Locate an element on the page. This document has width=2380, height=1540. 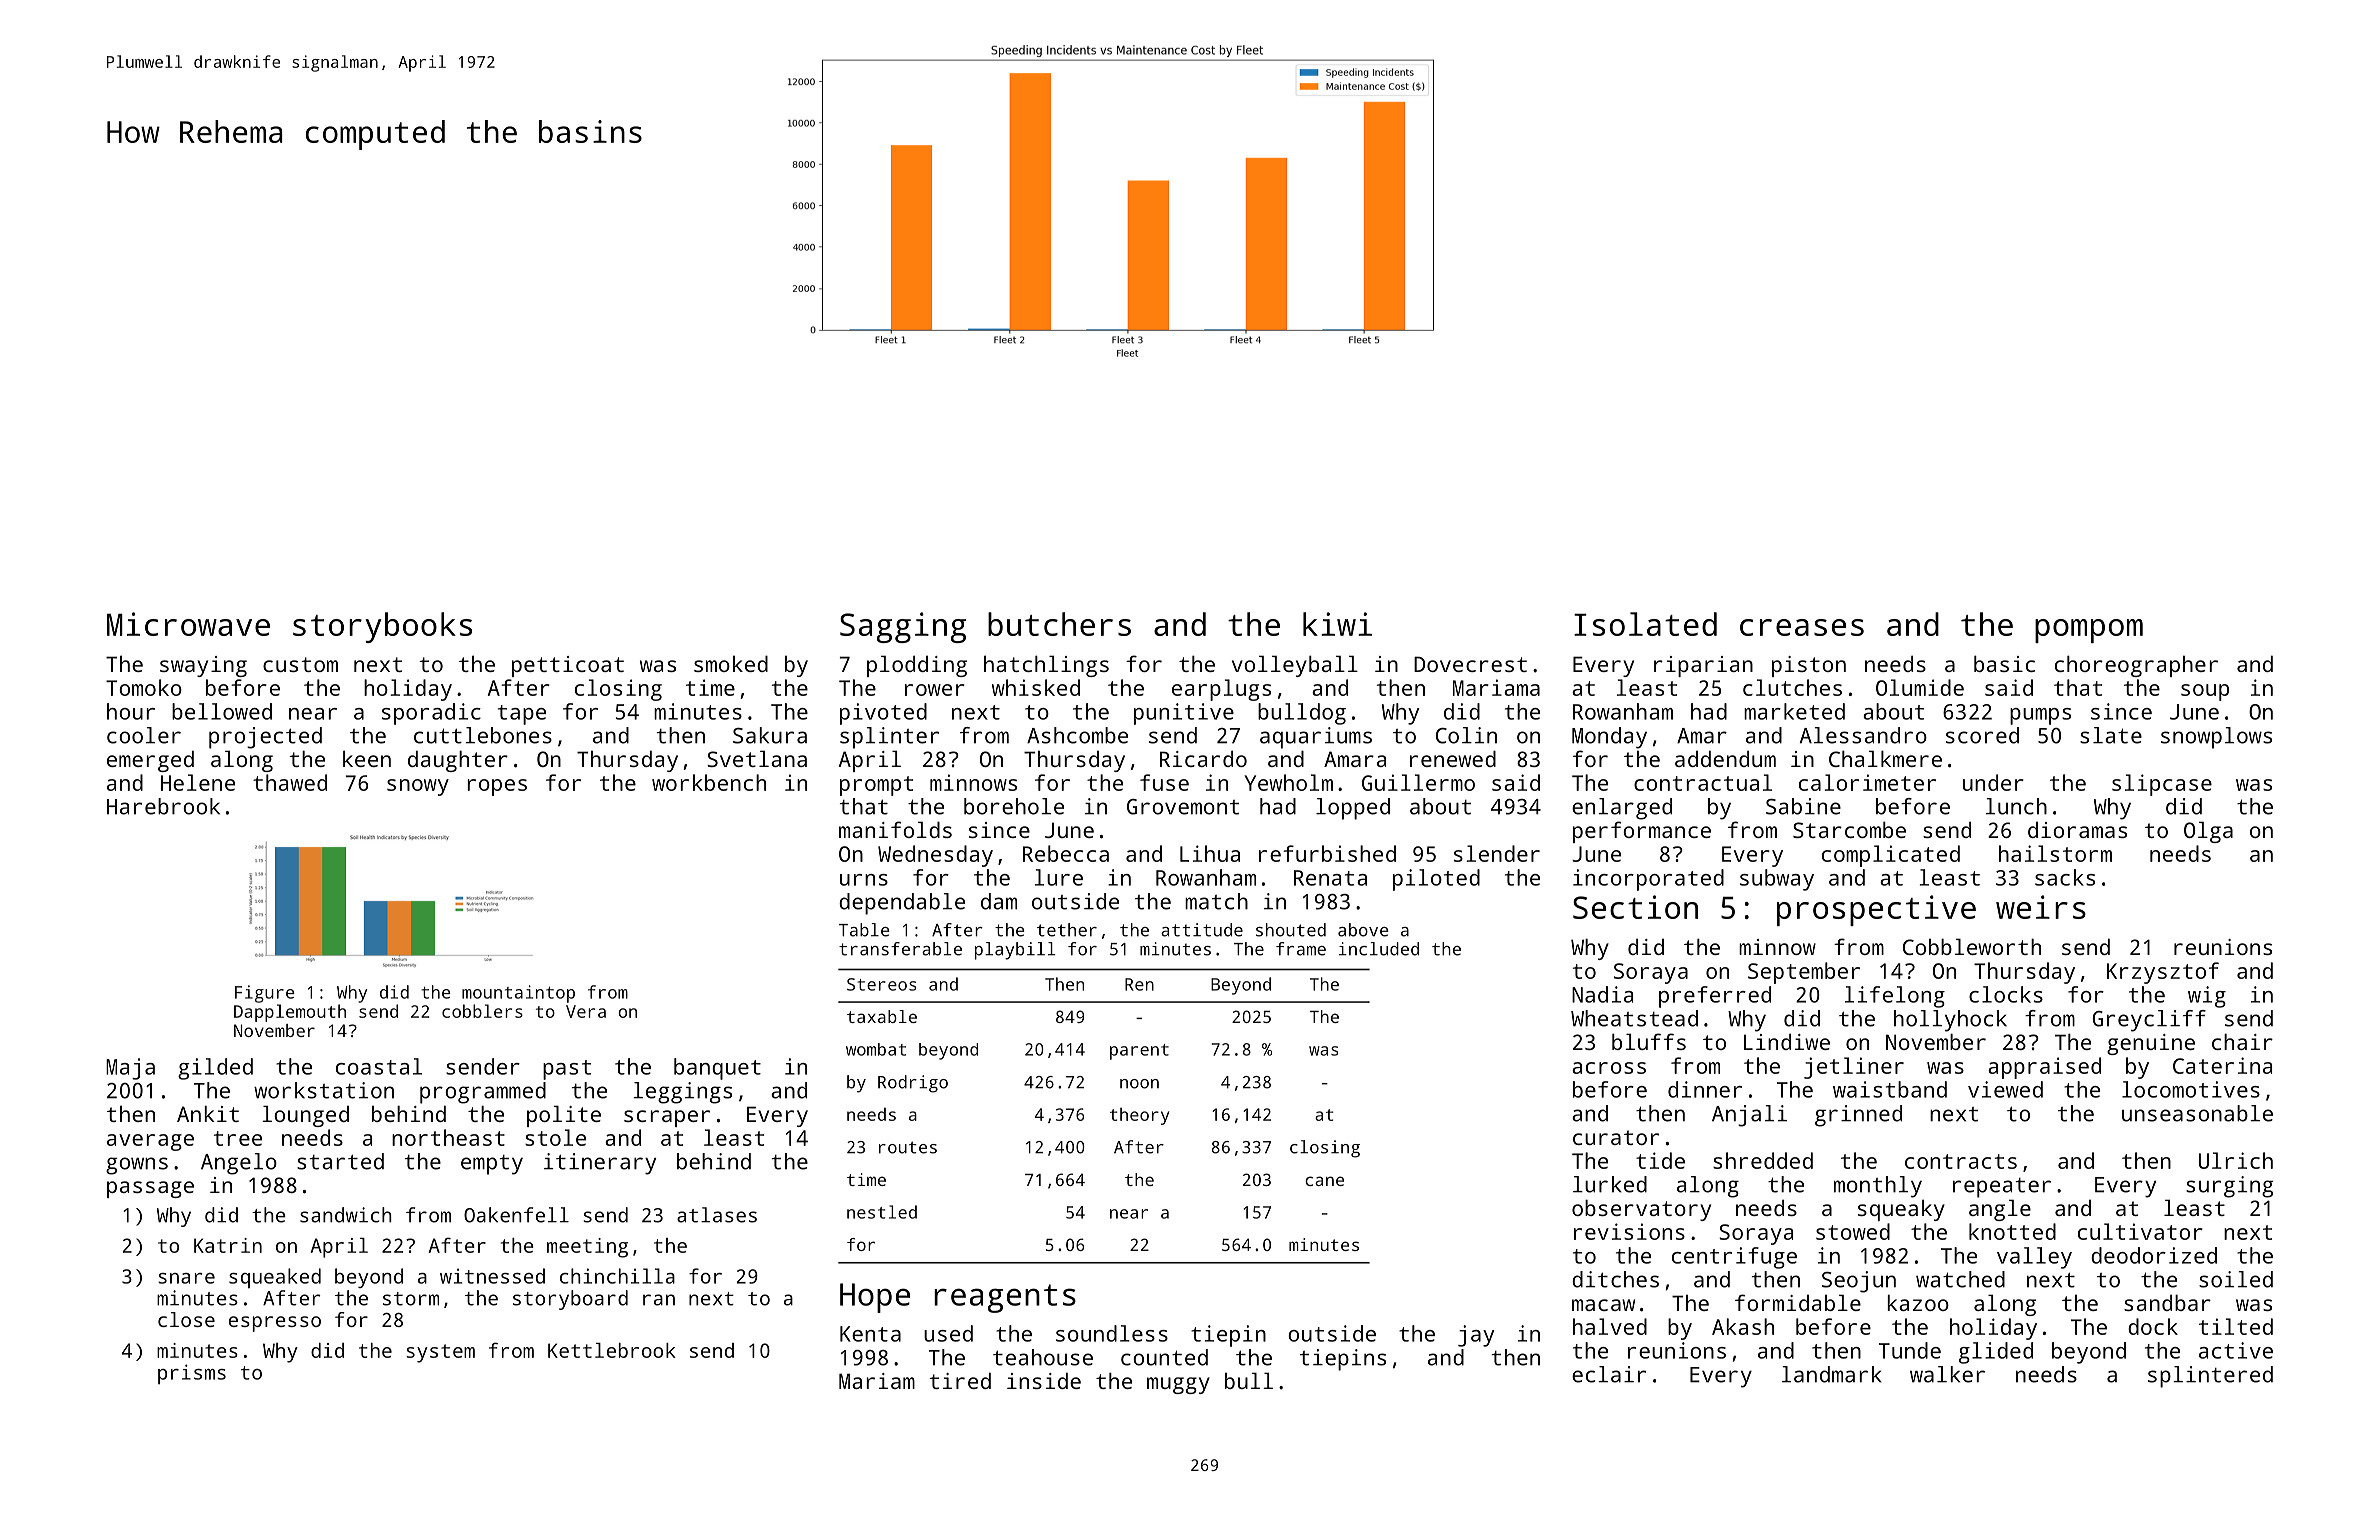
kiwi is located at coordinates (1337, 624).
